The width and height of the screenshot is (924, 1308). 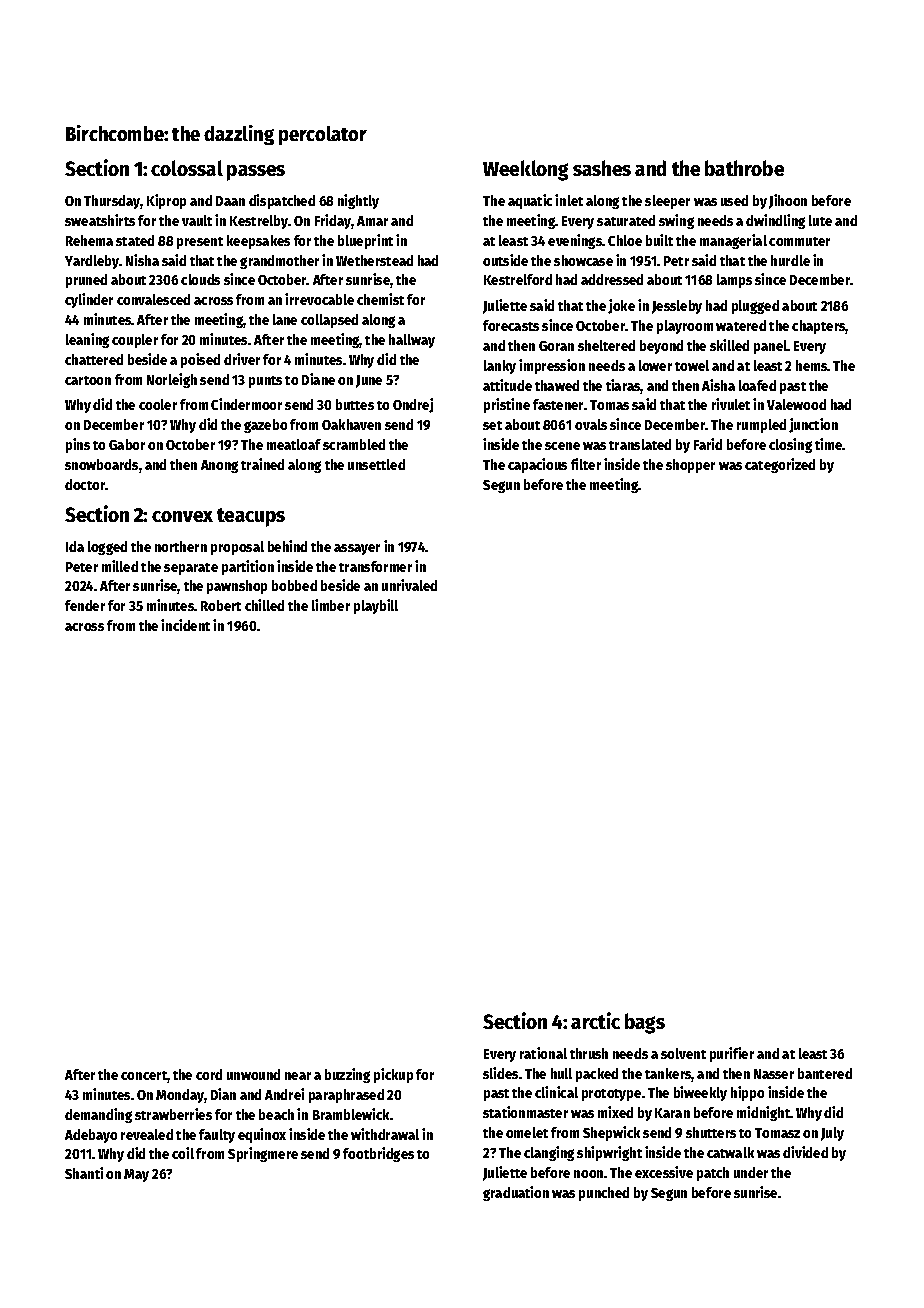 What do you see at coordinates (604, 1194) in the screenshot?
I see `punched` at bounding box center [604, 1194].
